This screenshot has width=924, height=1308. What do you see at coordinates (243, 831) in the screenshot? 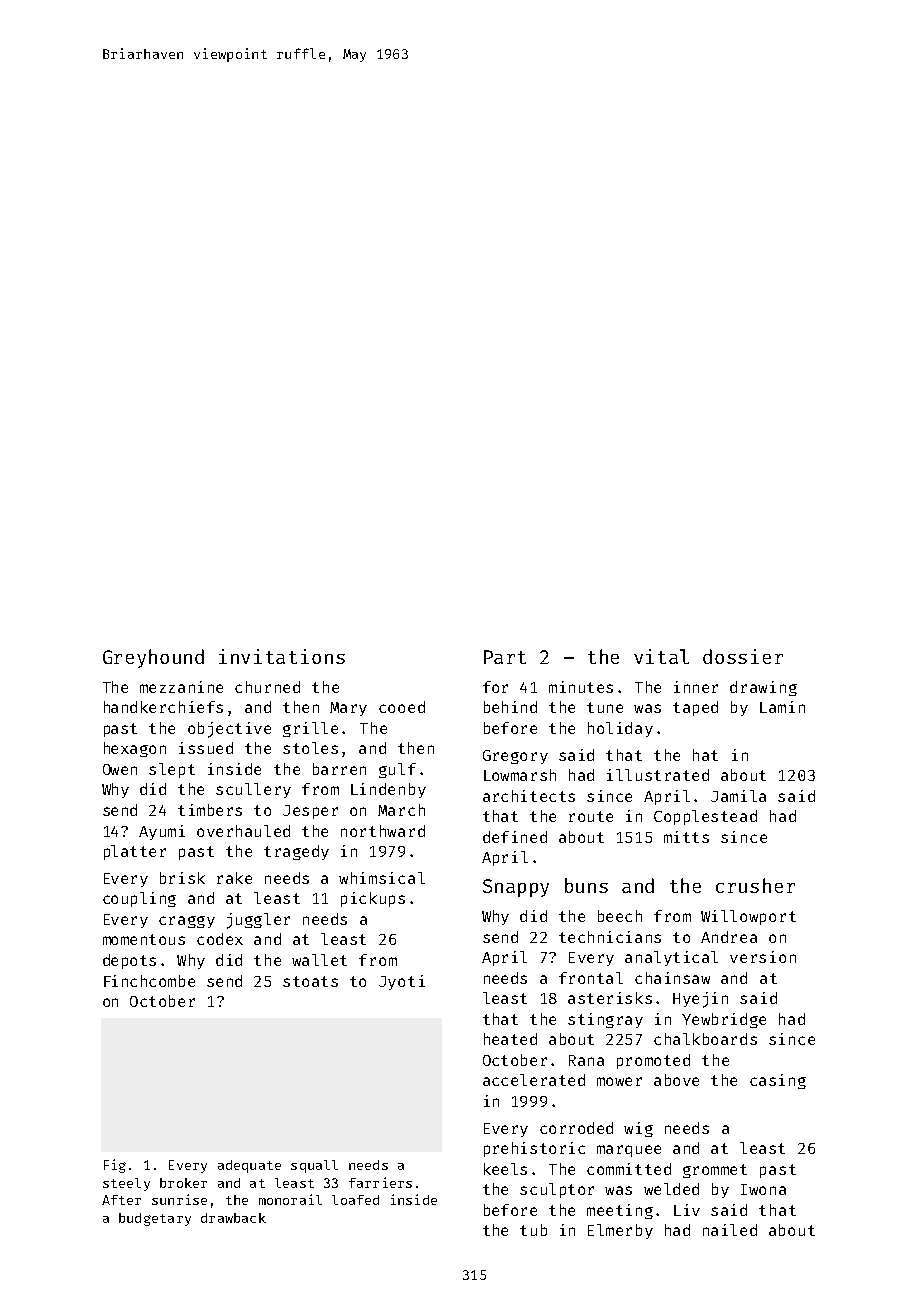
I see `overhauled` at bounding box center [243, 831].
